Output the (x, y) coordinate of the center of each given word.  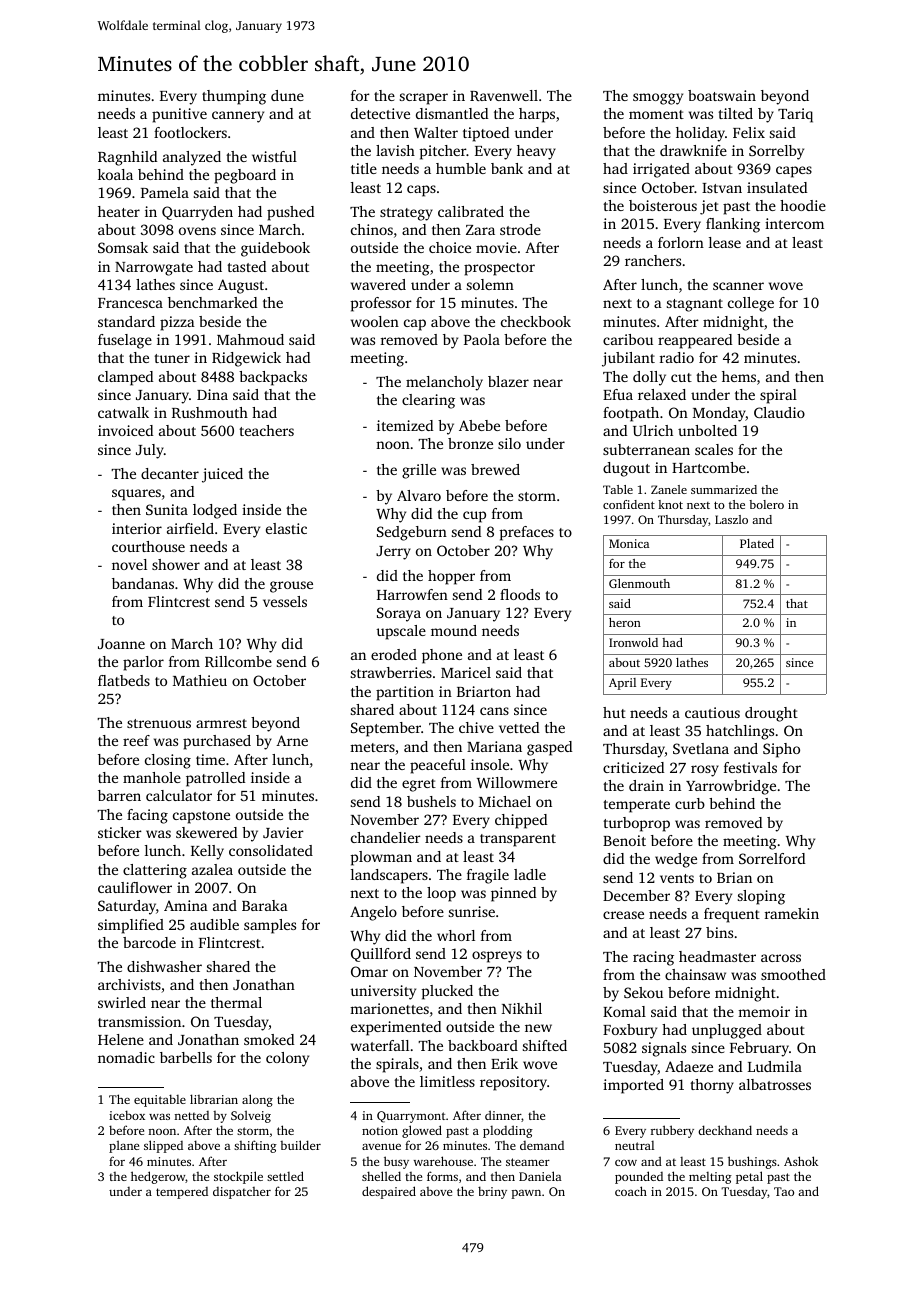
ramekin (792, 913)
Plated (757, 543)
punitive (179, 115)
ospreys (497, 957)
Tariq (795, 115)
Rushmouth (210, 412)
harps (537, 115)
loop (441, 894)
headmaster (717, 956)
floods (520, 594)
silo (509, 443)
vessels (285, 601)
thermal (236, 1002)
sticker (120, 832)
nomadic (126, 1057)
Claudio (779, 412)
